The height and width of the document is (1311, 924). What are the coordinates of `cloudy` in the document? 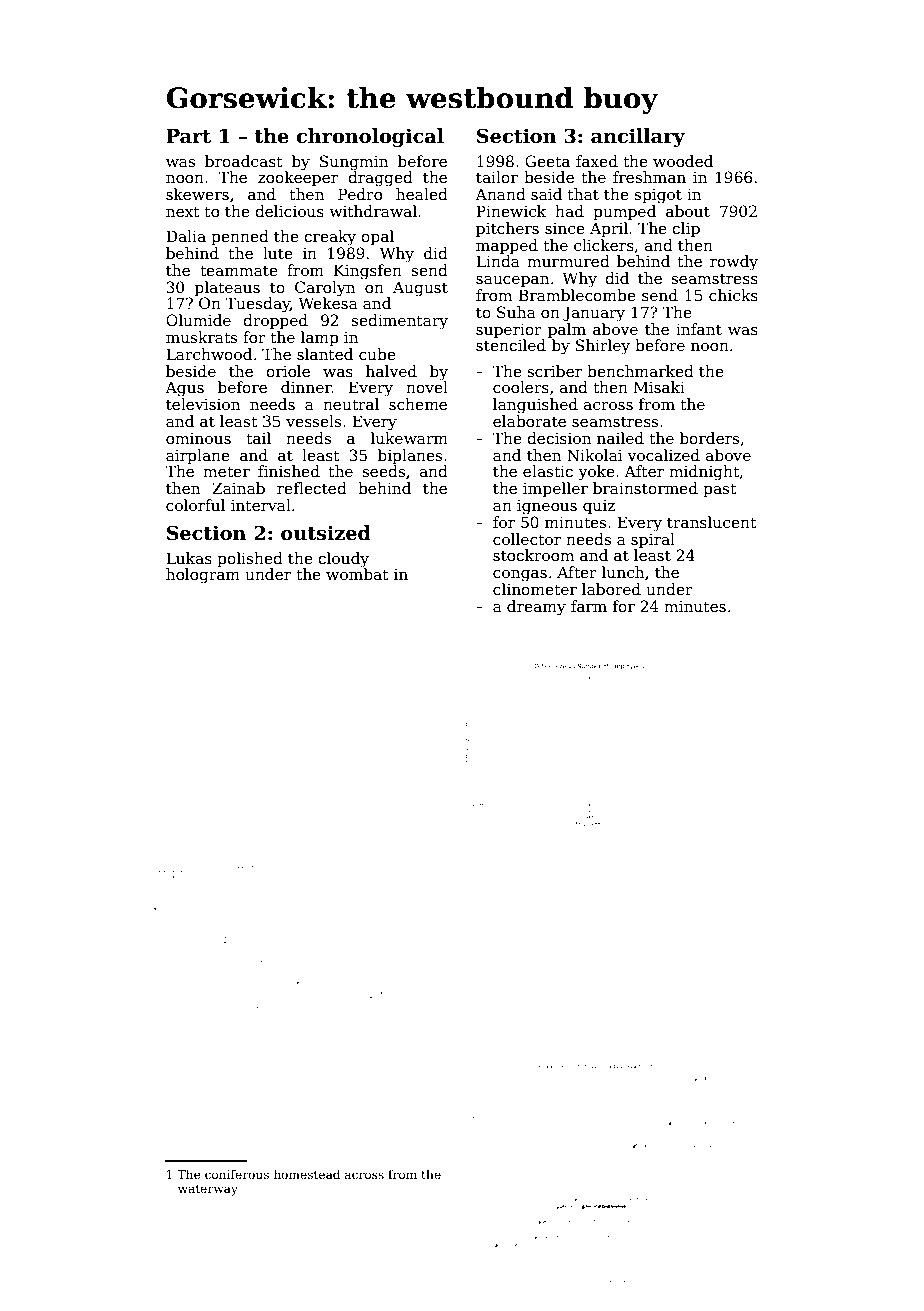 It's located at (343, 560).
